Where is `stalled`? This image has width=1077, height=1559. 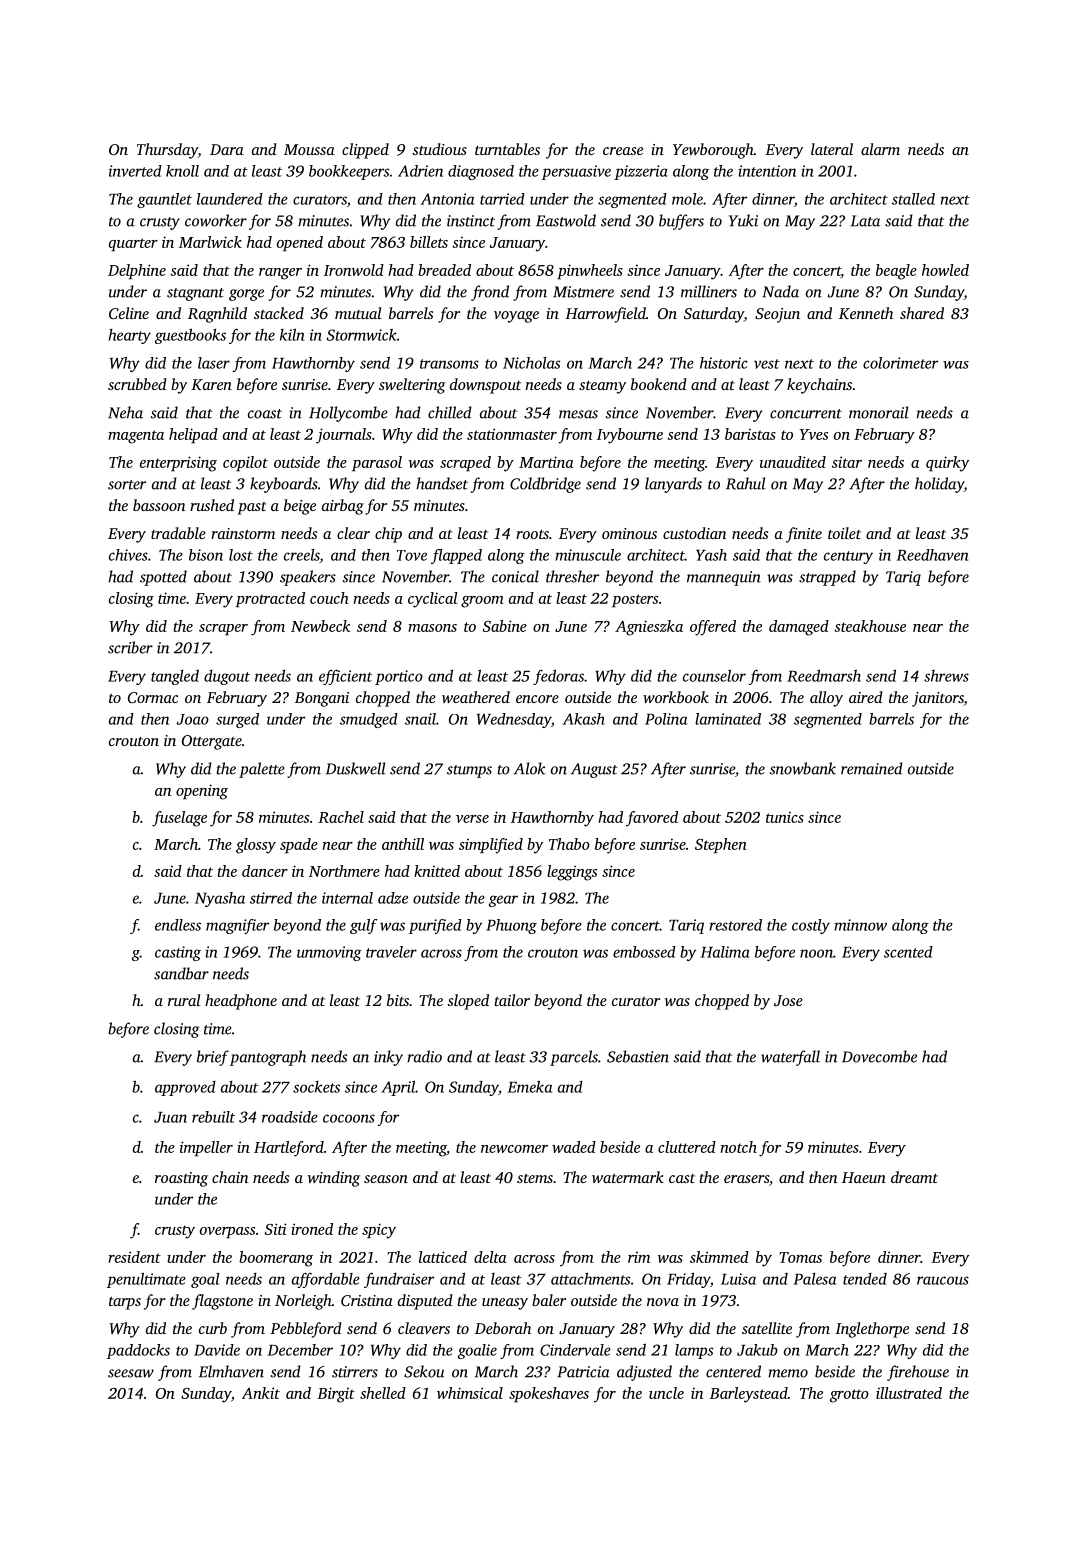 stalled is located at coordinates (913, 199).
